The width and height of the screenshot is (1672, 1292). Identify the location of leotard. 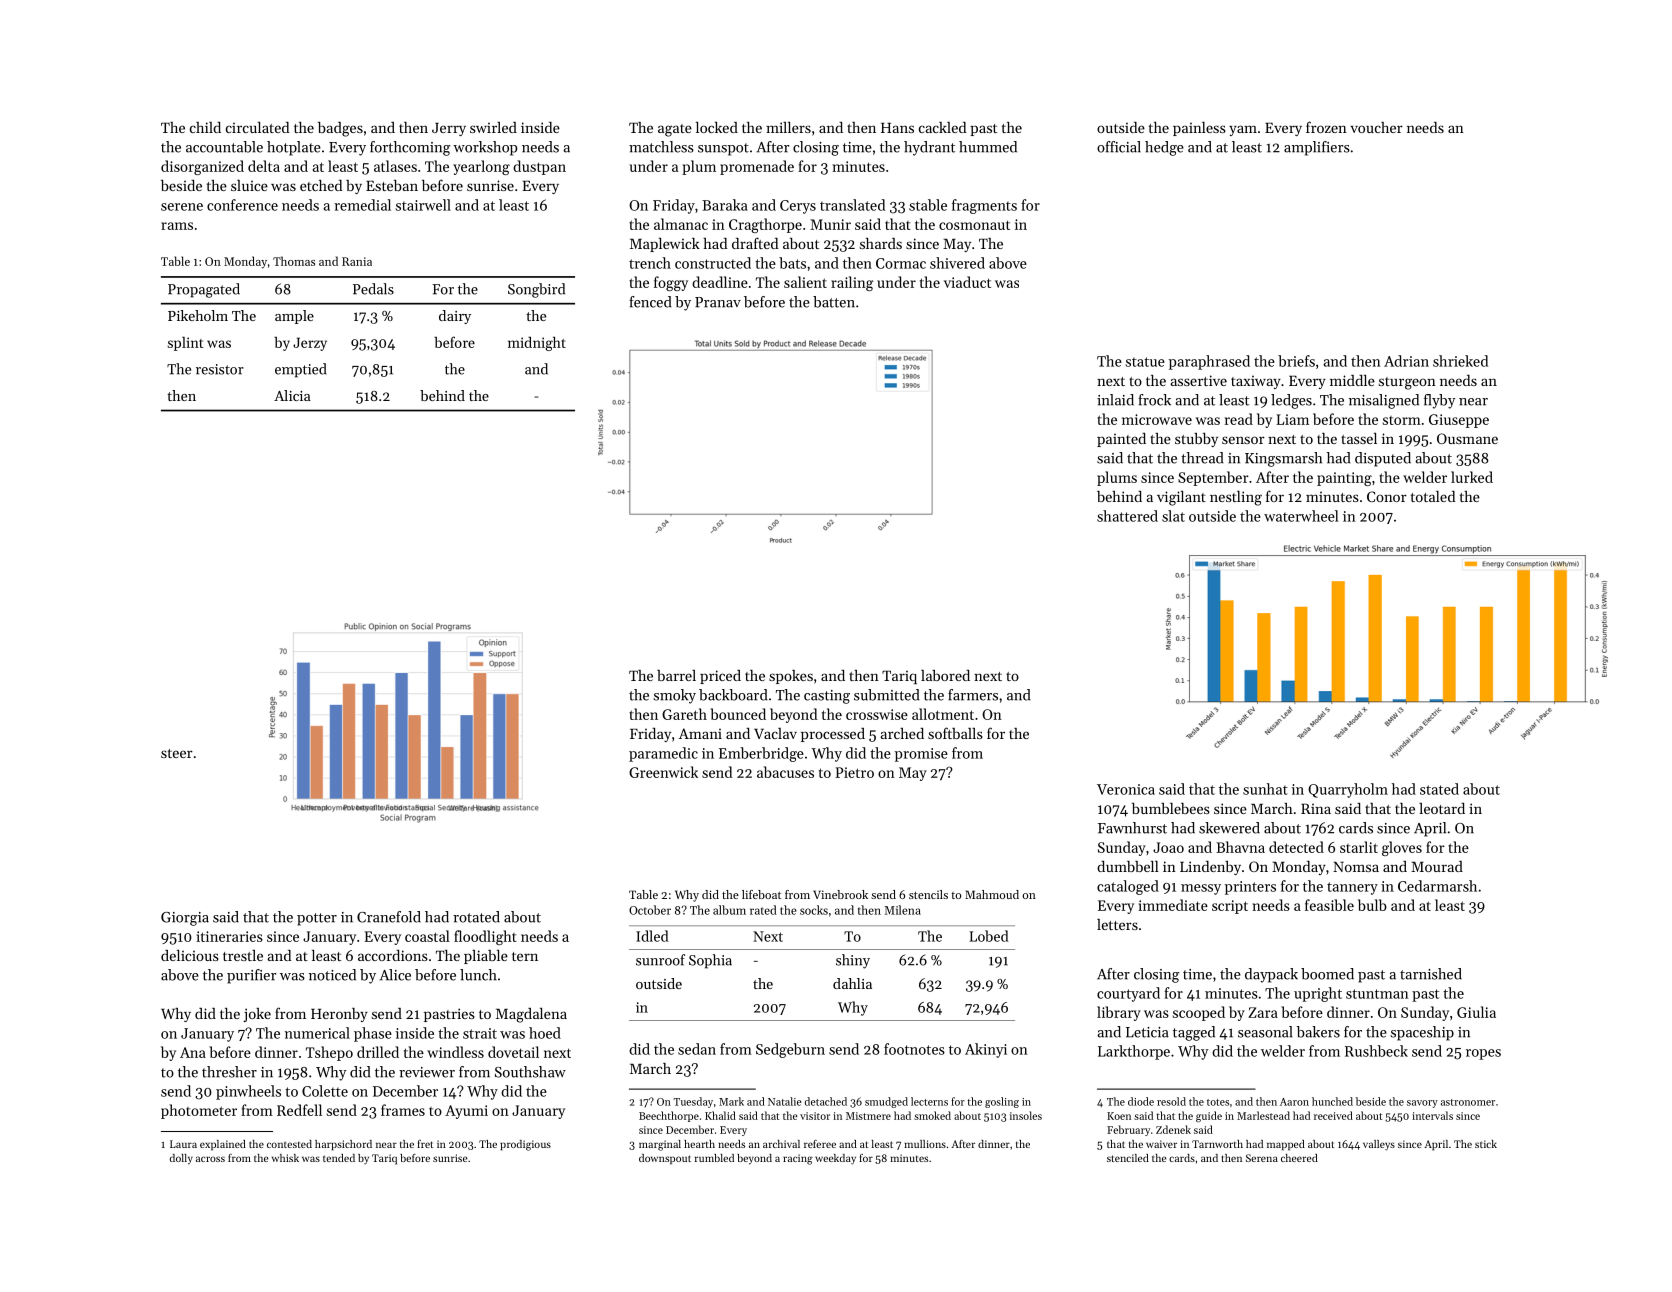
(1442, 808).
